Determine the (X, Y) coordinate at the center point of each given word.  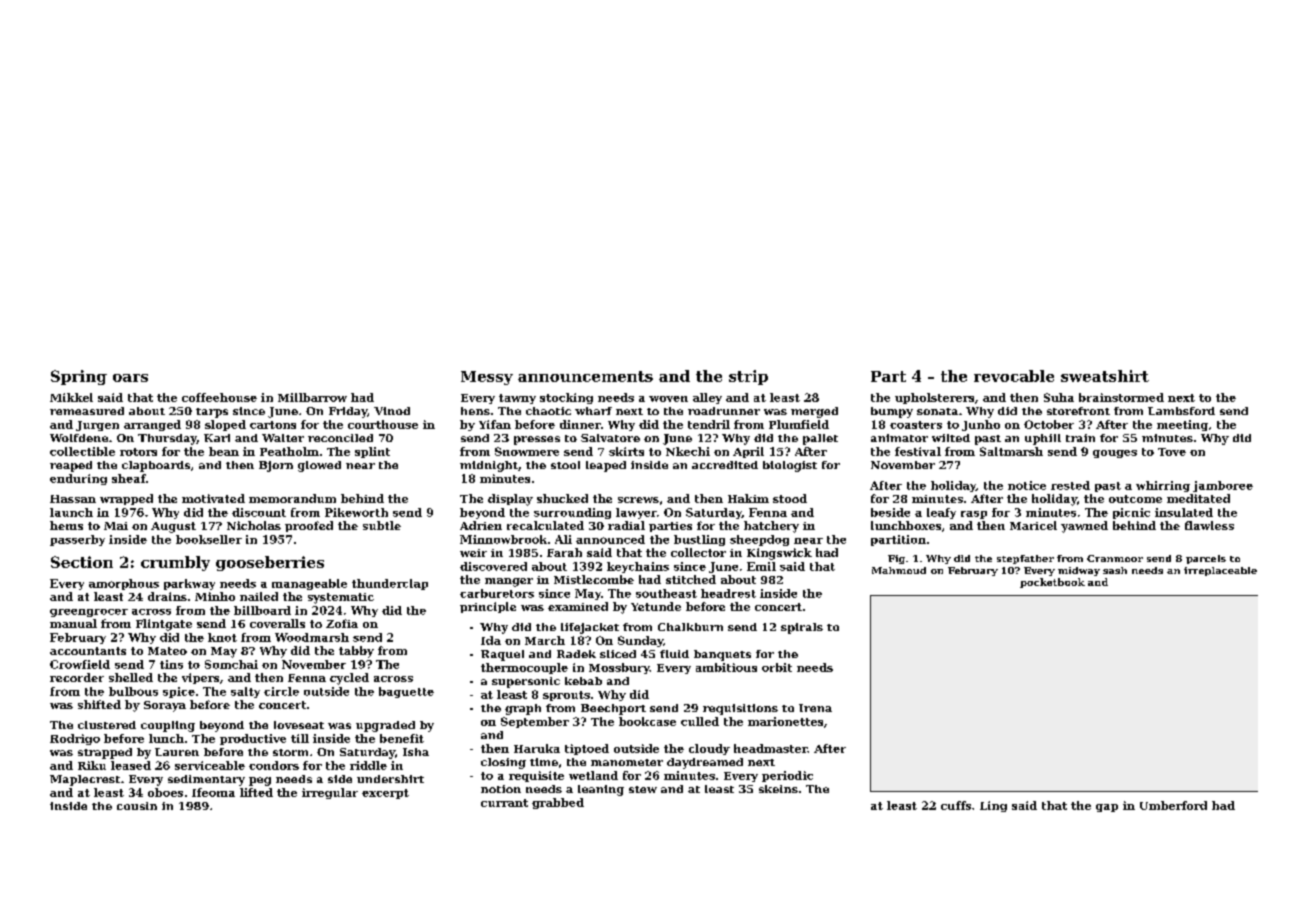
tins (171, 664)
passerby (77, 540)
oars (130, 378)
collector (698, 552)
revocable (1014, 376)
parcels (1206, 559)
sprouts (566, 696)
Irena (815, 708)
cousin (137, 806)
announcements (585, 376)
